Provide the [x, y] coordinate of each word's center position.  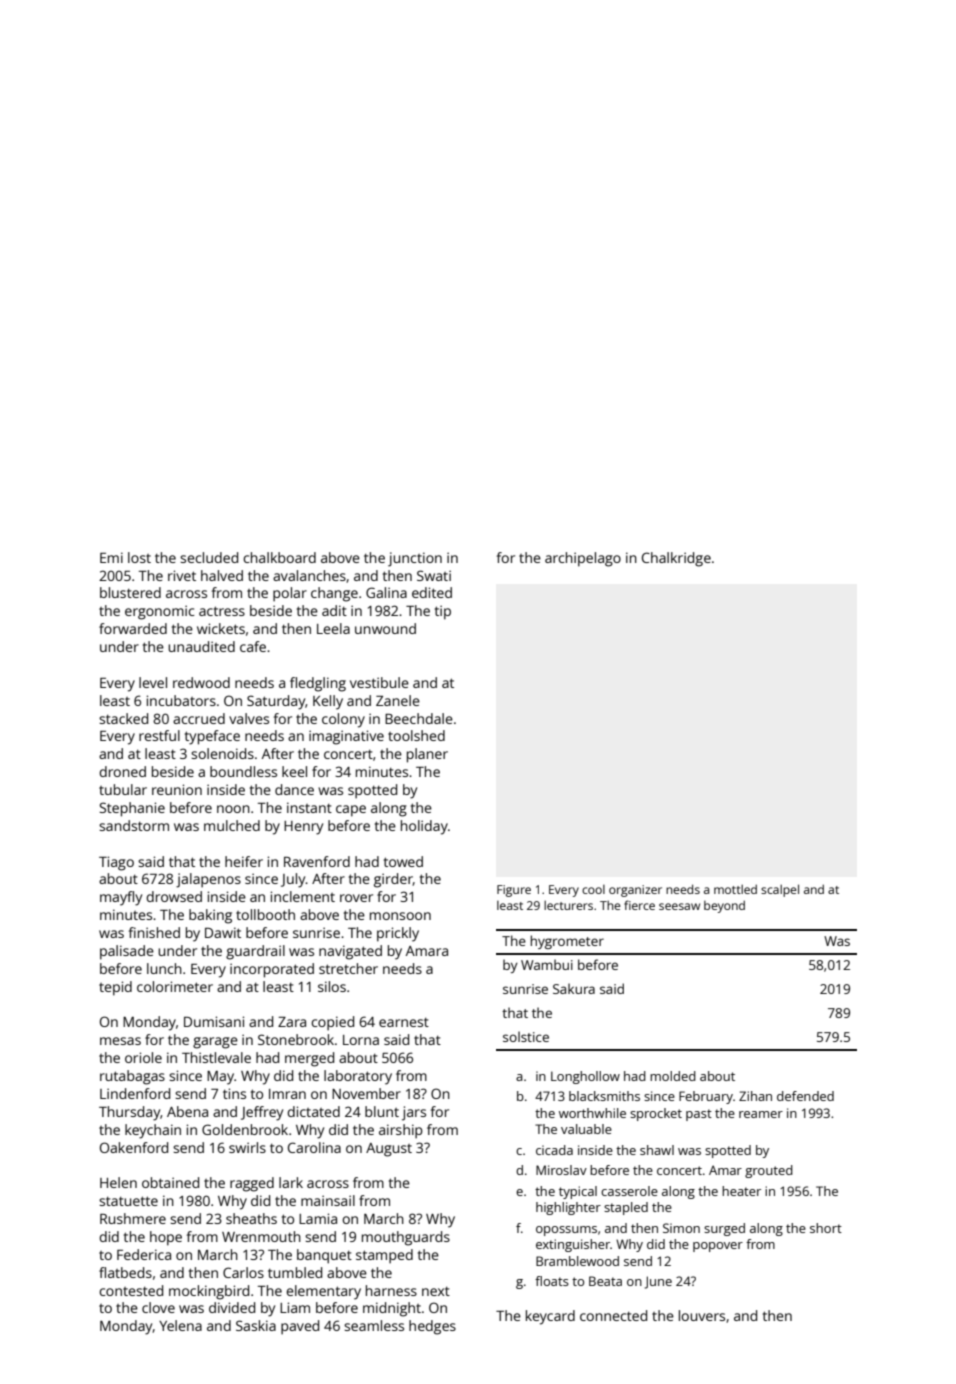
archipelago [583, 559]
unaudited [201, 646]
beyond [724, 906]
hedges [432, 1327]
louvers [702, 1315]
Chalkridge [676, 559]
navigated [350, 952]
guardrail [255, 952]
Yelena [180, 1325]
